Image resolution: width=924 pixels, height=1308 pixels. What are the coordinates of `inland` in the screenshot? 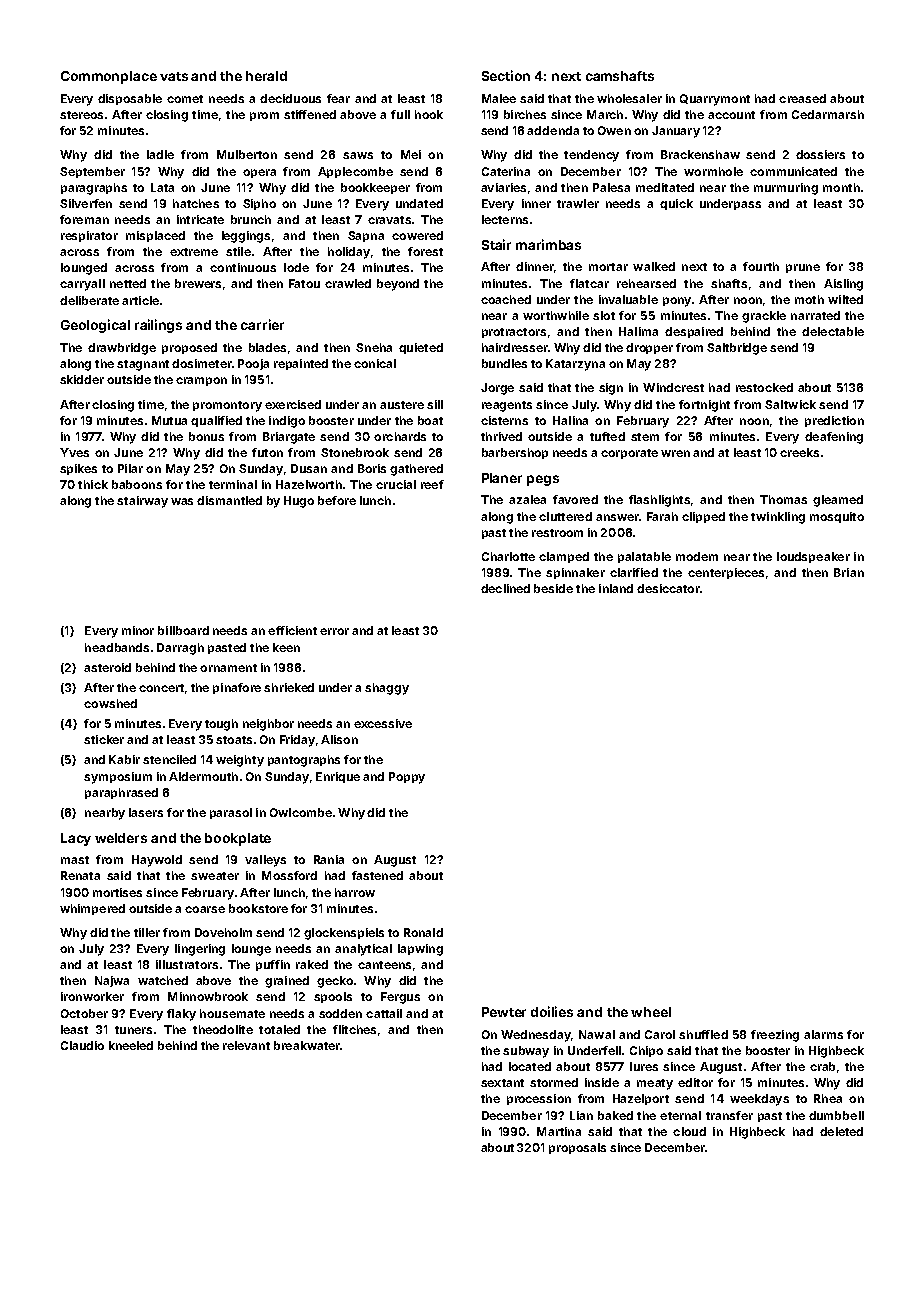 It's located at (616, 588).
